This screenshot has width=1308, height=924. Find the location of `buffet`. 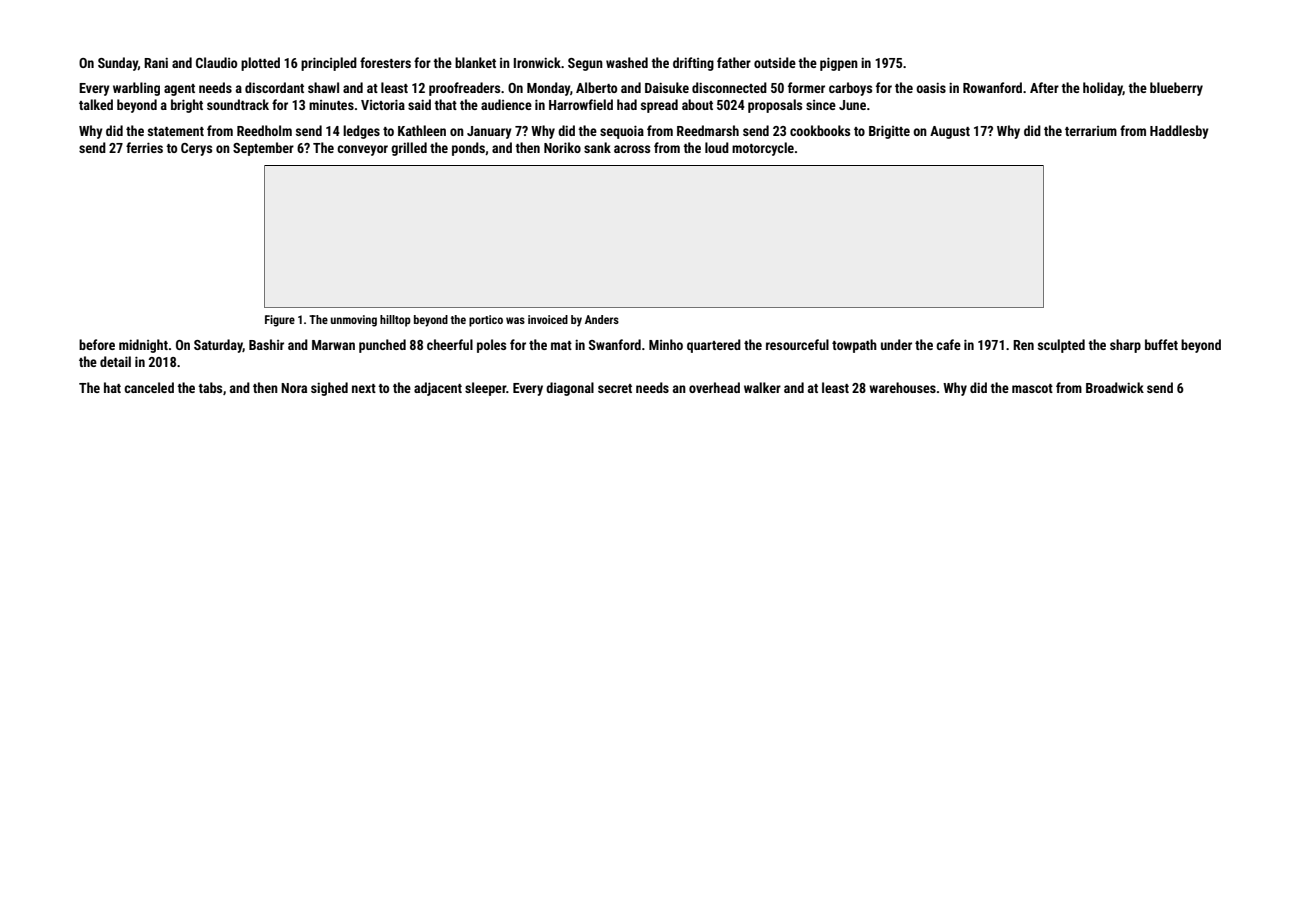

buffet is located at coordinates (1161, 344).
